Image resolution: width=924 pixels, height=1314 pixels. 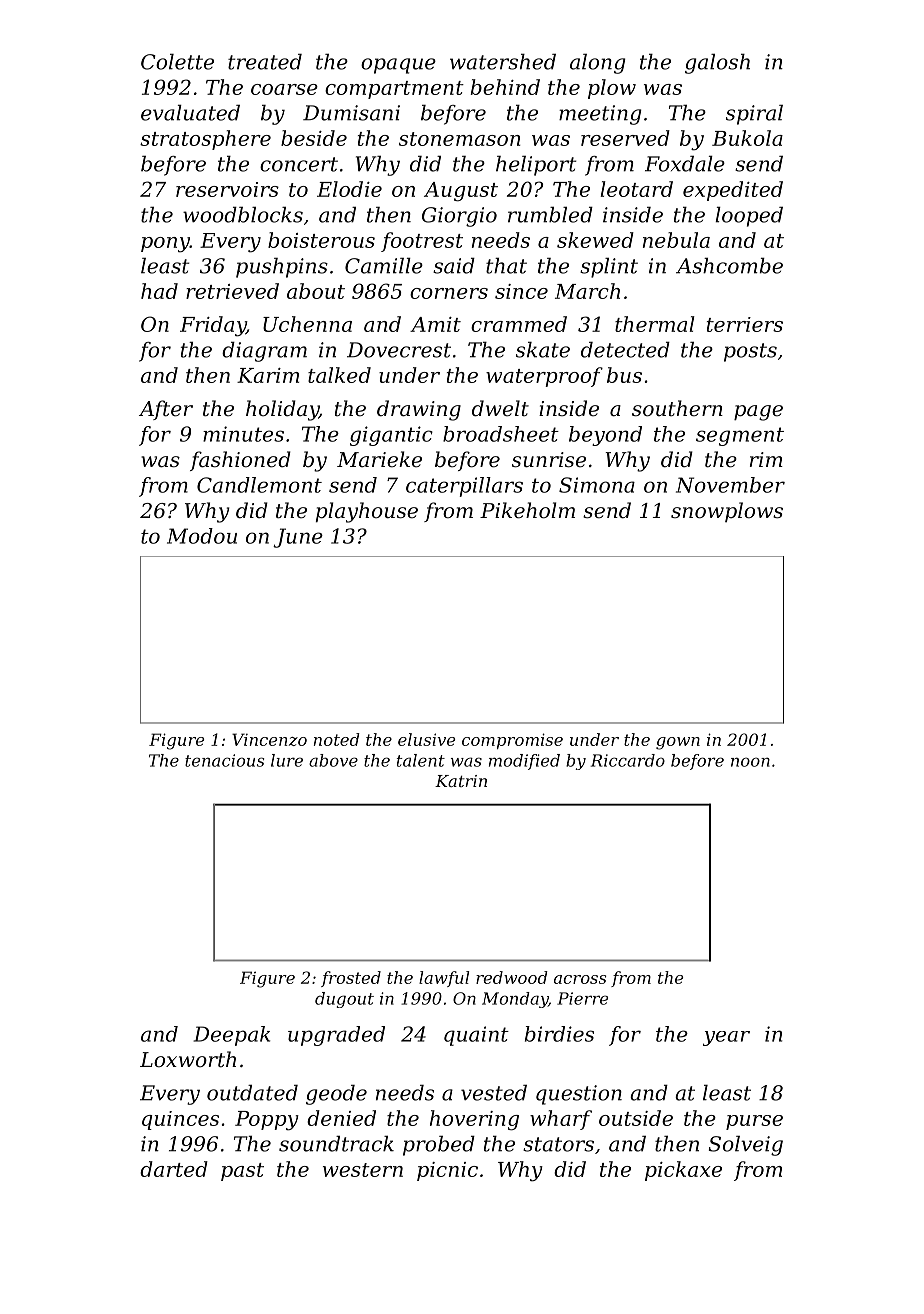 I want to click on talent, so click(x=421, y=760).
